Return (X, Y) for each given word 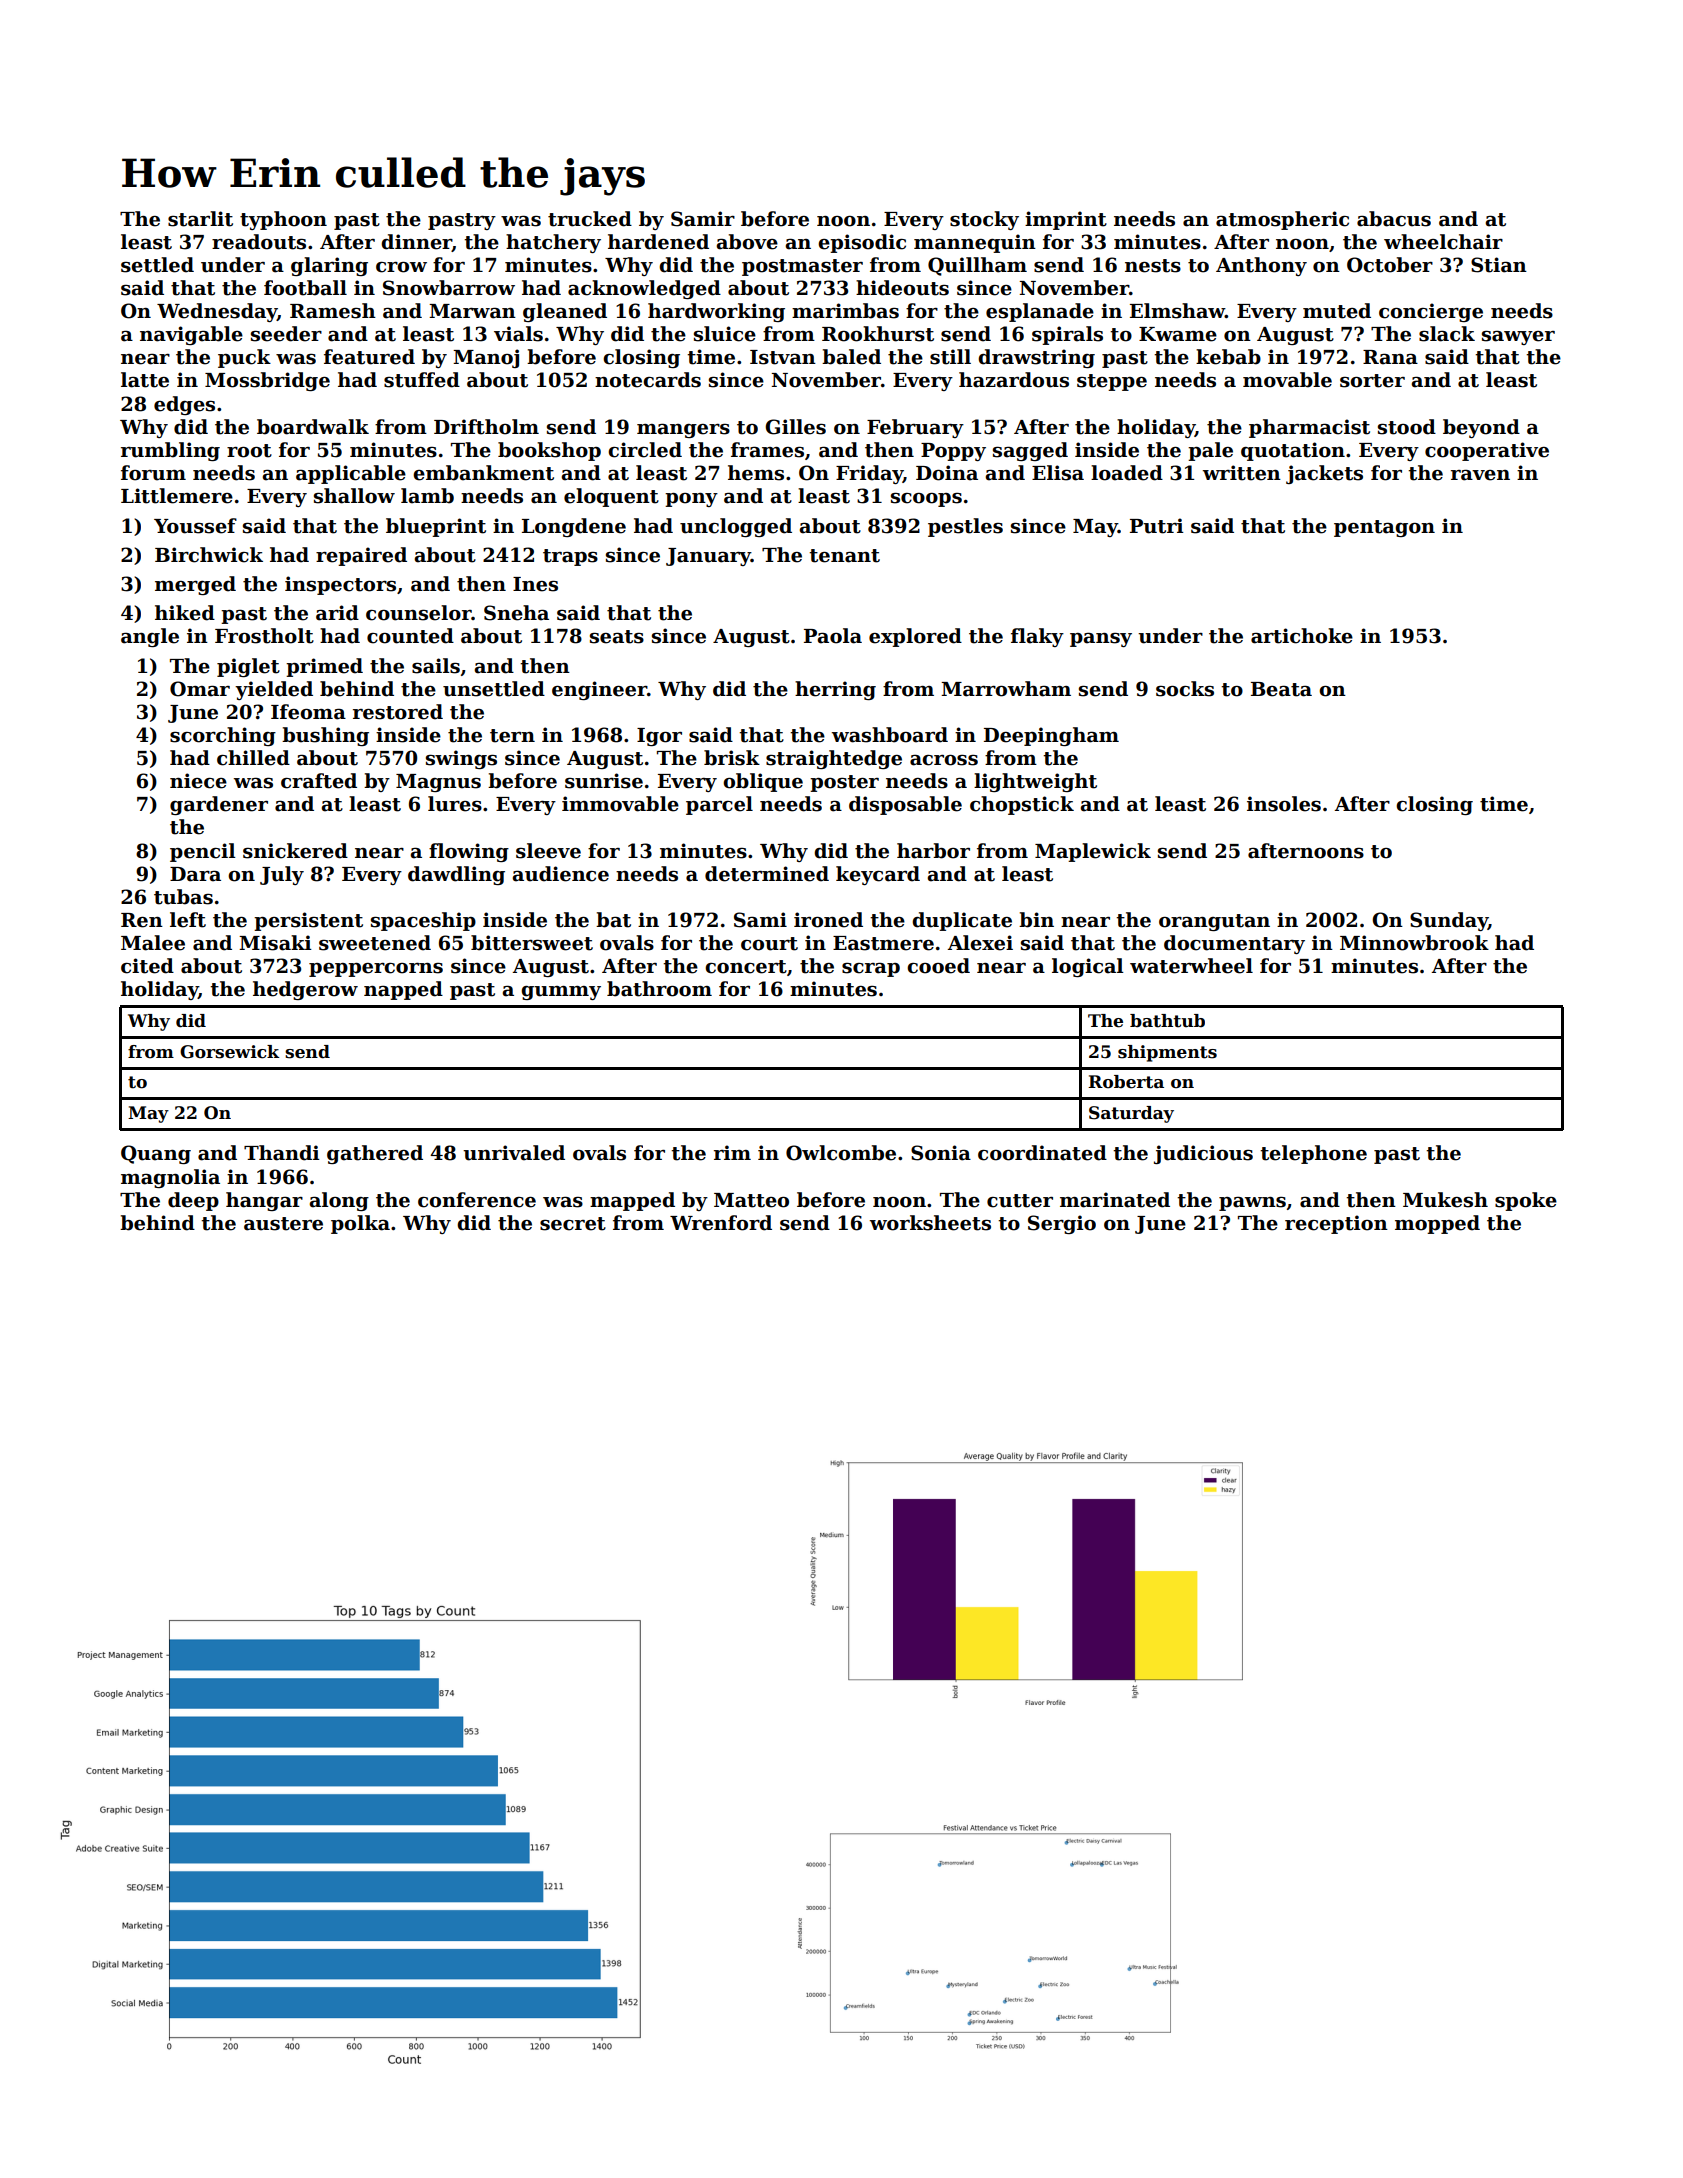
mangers (683, 430)
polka (360, 1224)
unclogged (736, 527)
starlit (200, 219)
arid (337, 613)
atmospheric (1282, 220)
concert (746, 967)
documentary (1234, 944)
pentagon (1384, 528)
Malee (153, 943)
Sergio (1062, 1224)
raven (1480, 475)
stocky (984, 220)
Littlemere (177, 496)
